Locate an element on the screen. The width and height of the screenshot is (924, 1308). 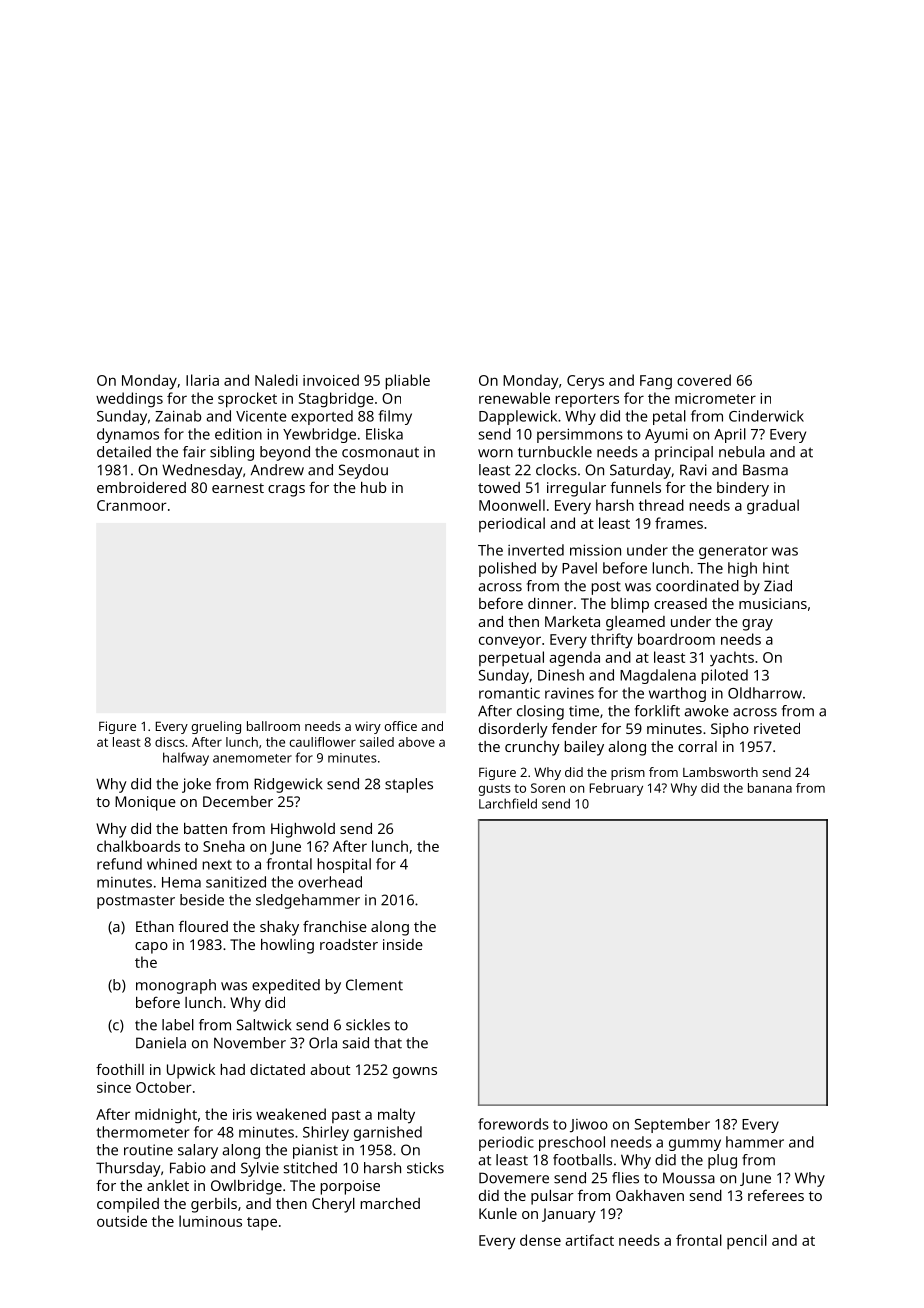
weddings is located at coordinates (129, 400).
